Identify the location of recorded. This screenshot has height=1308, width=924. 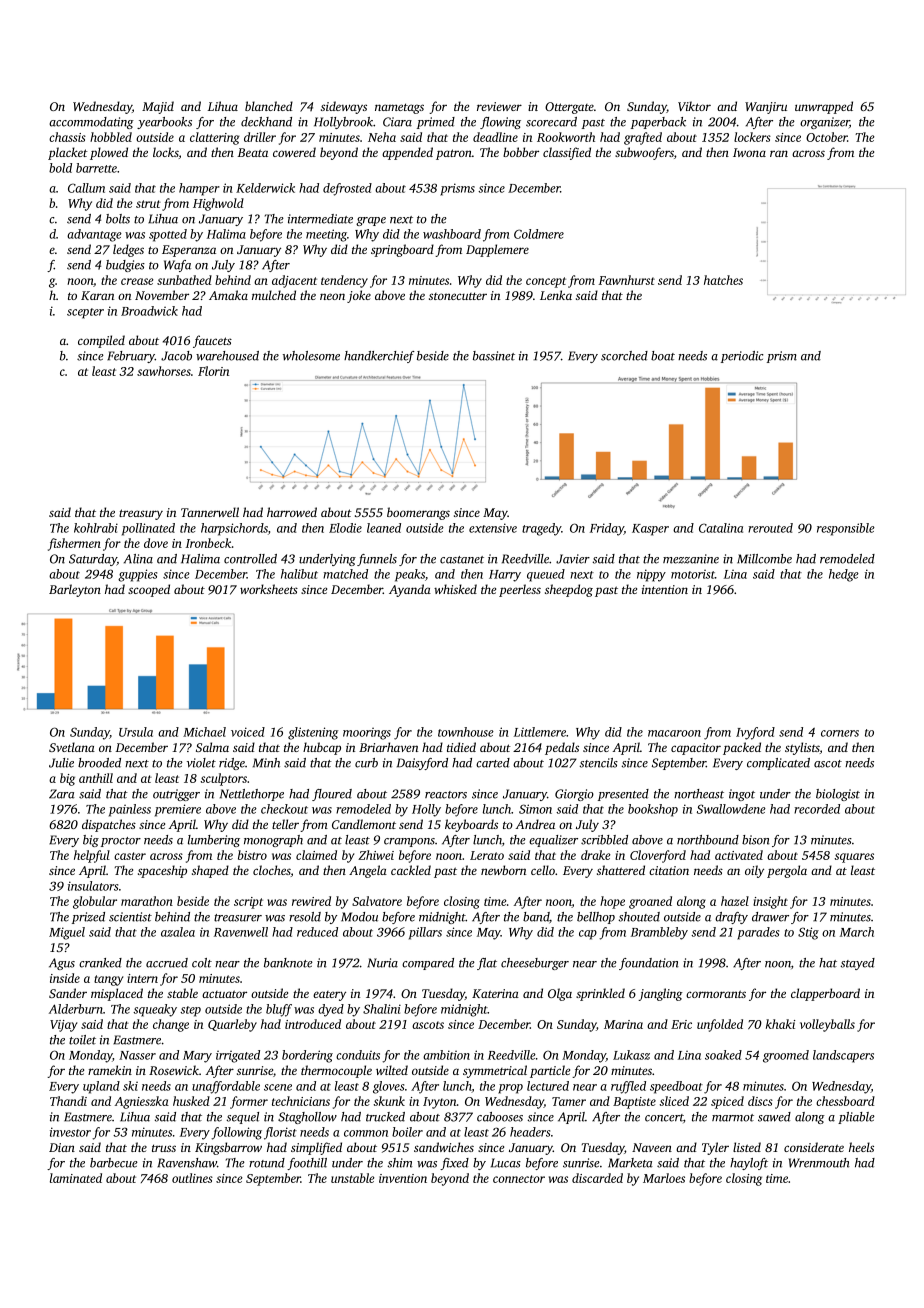
(817, 809).
